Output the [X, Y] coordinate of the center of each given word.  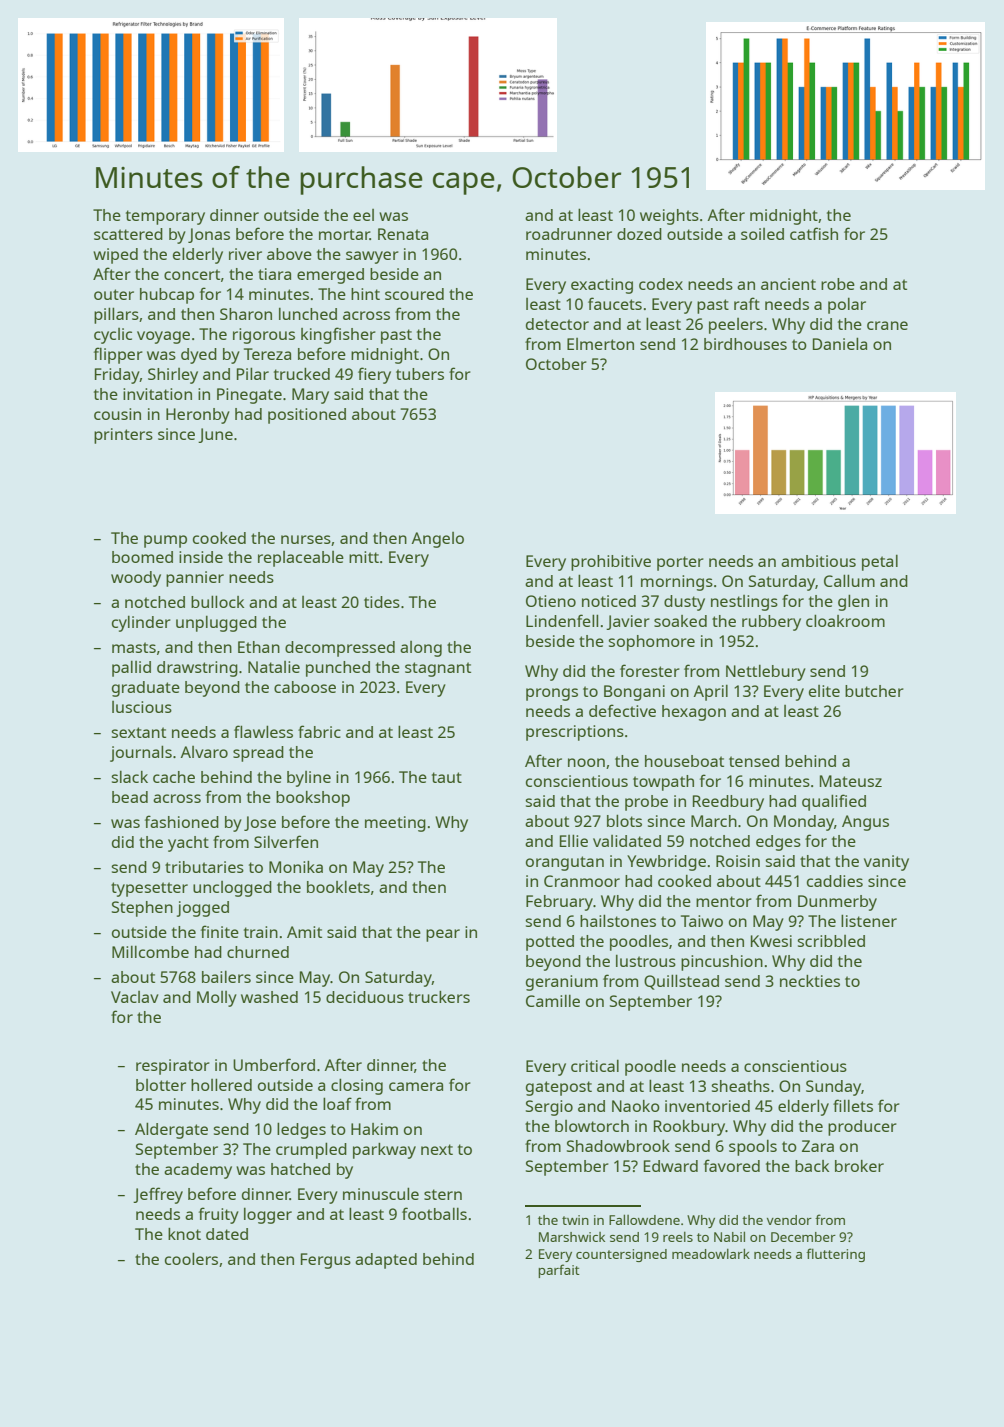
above [289, 254]
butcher [874, 691]
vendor [789, 1220]
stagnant [438, 669]
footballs [434, 1213]
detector [557, 324]
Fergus [326, 1261]
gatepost [559, 1088]
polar [847, 306]
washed [269, 997]
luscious [142, 707]
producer [862, 1128]
